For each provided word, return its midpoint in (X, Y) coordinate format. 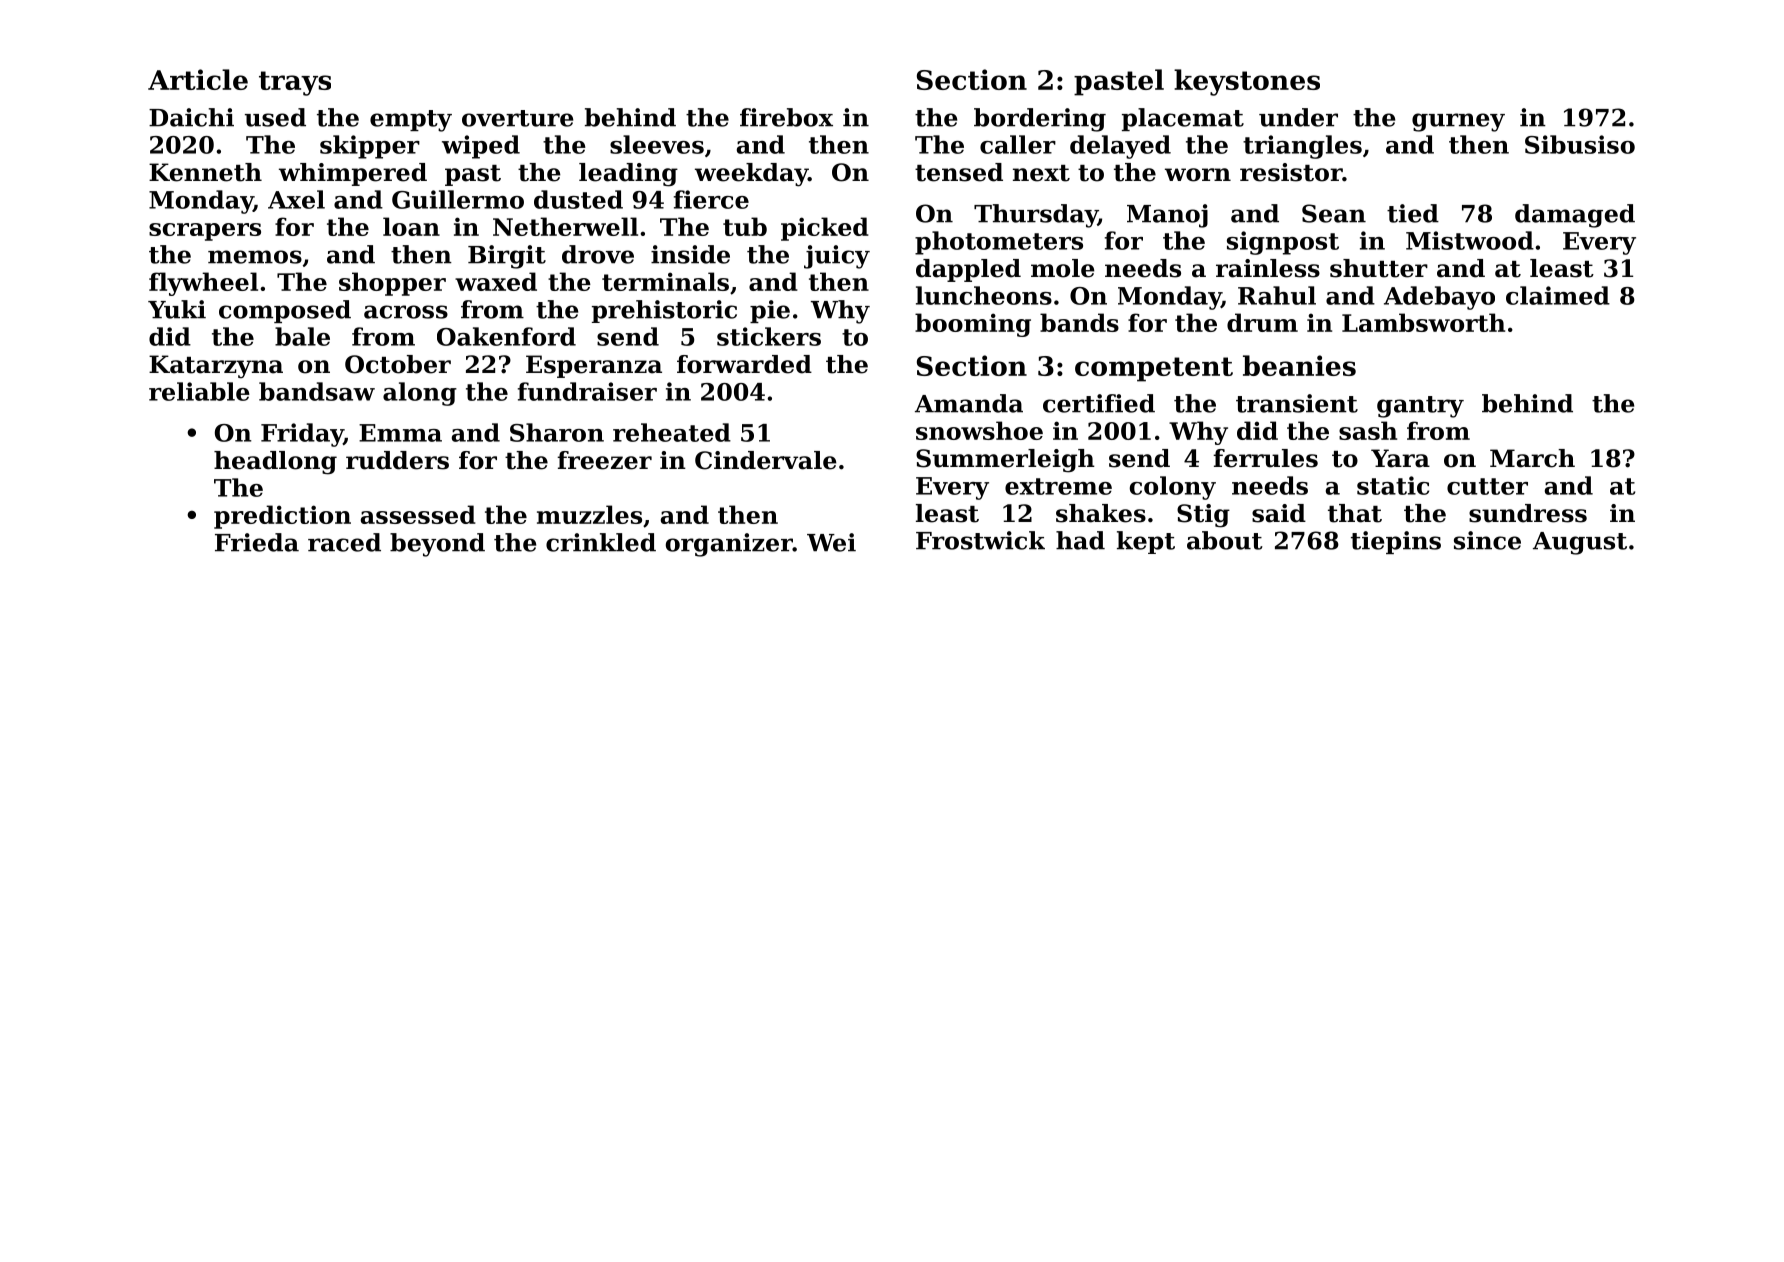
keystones (1247, 82)
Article (198, 79)
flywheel (203, 284)
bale (302, 336)
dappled (968, 270)
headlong (275, 463)
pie (770, 311)
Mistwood (1470, 240)
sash (1368, 430)
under (1298, 117)
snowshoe (979, 430)
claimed (1558, 295)
